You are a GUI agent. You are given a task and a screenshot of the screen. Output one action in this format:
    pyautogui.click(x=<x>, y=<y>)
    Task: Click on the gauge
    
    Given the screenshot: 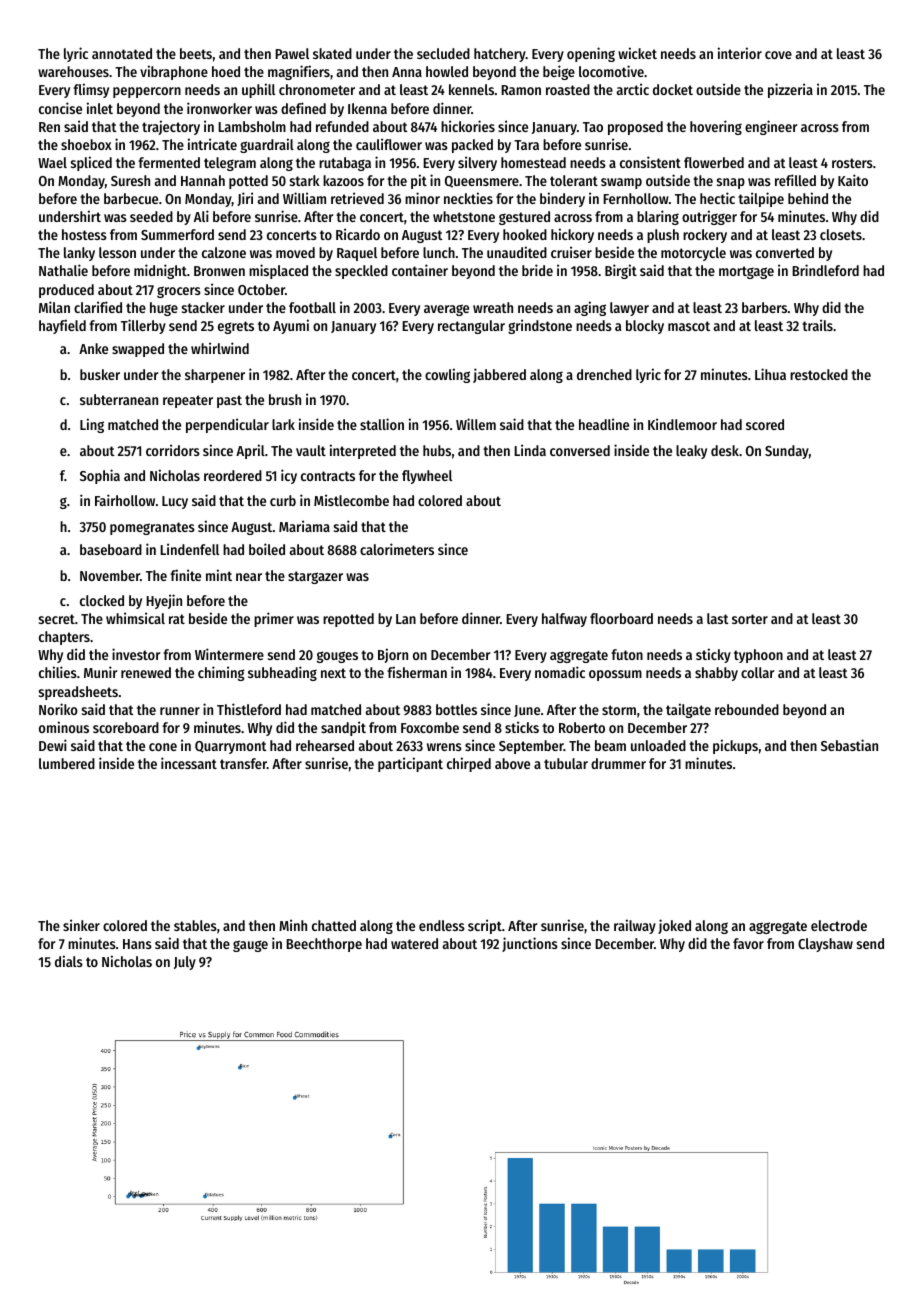 What is the action you would take?
    pyautogui.click(x=250, y=946)
